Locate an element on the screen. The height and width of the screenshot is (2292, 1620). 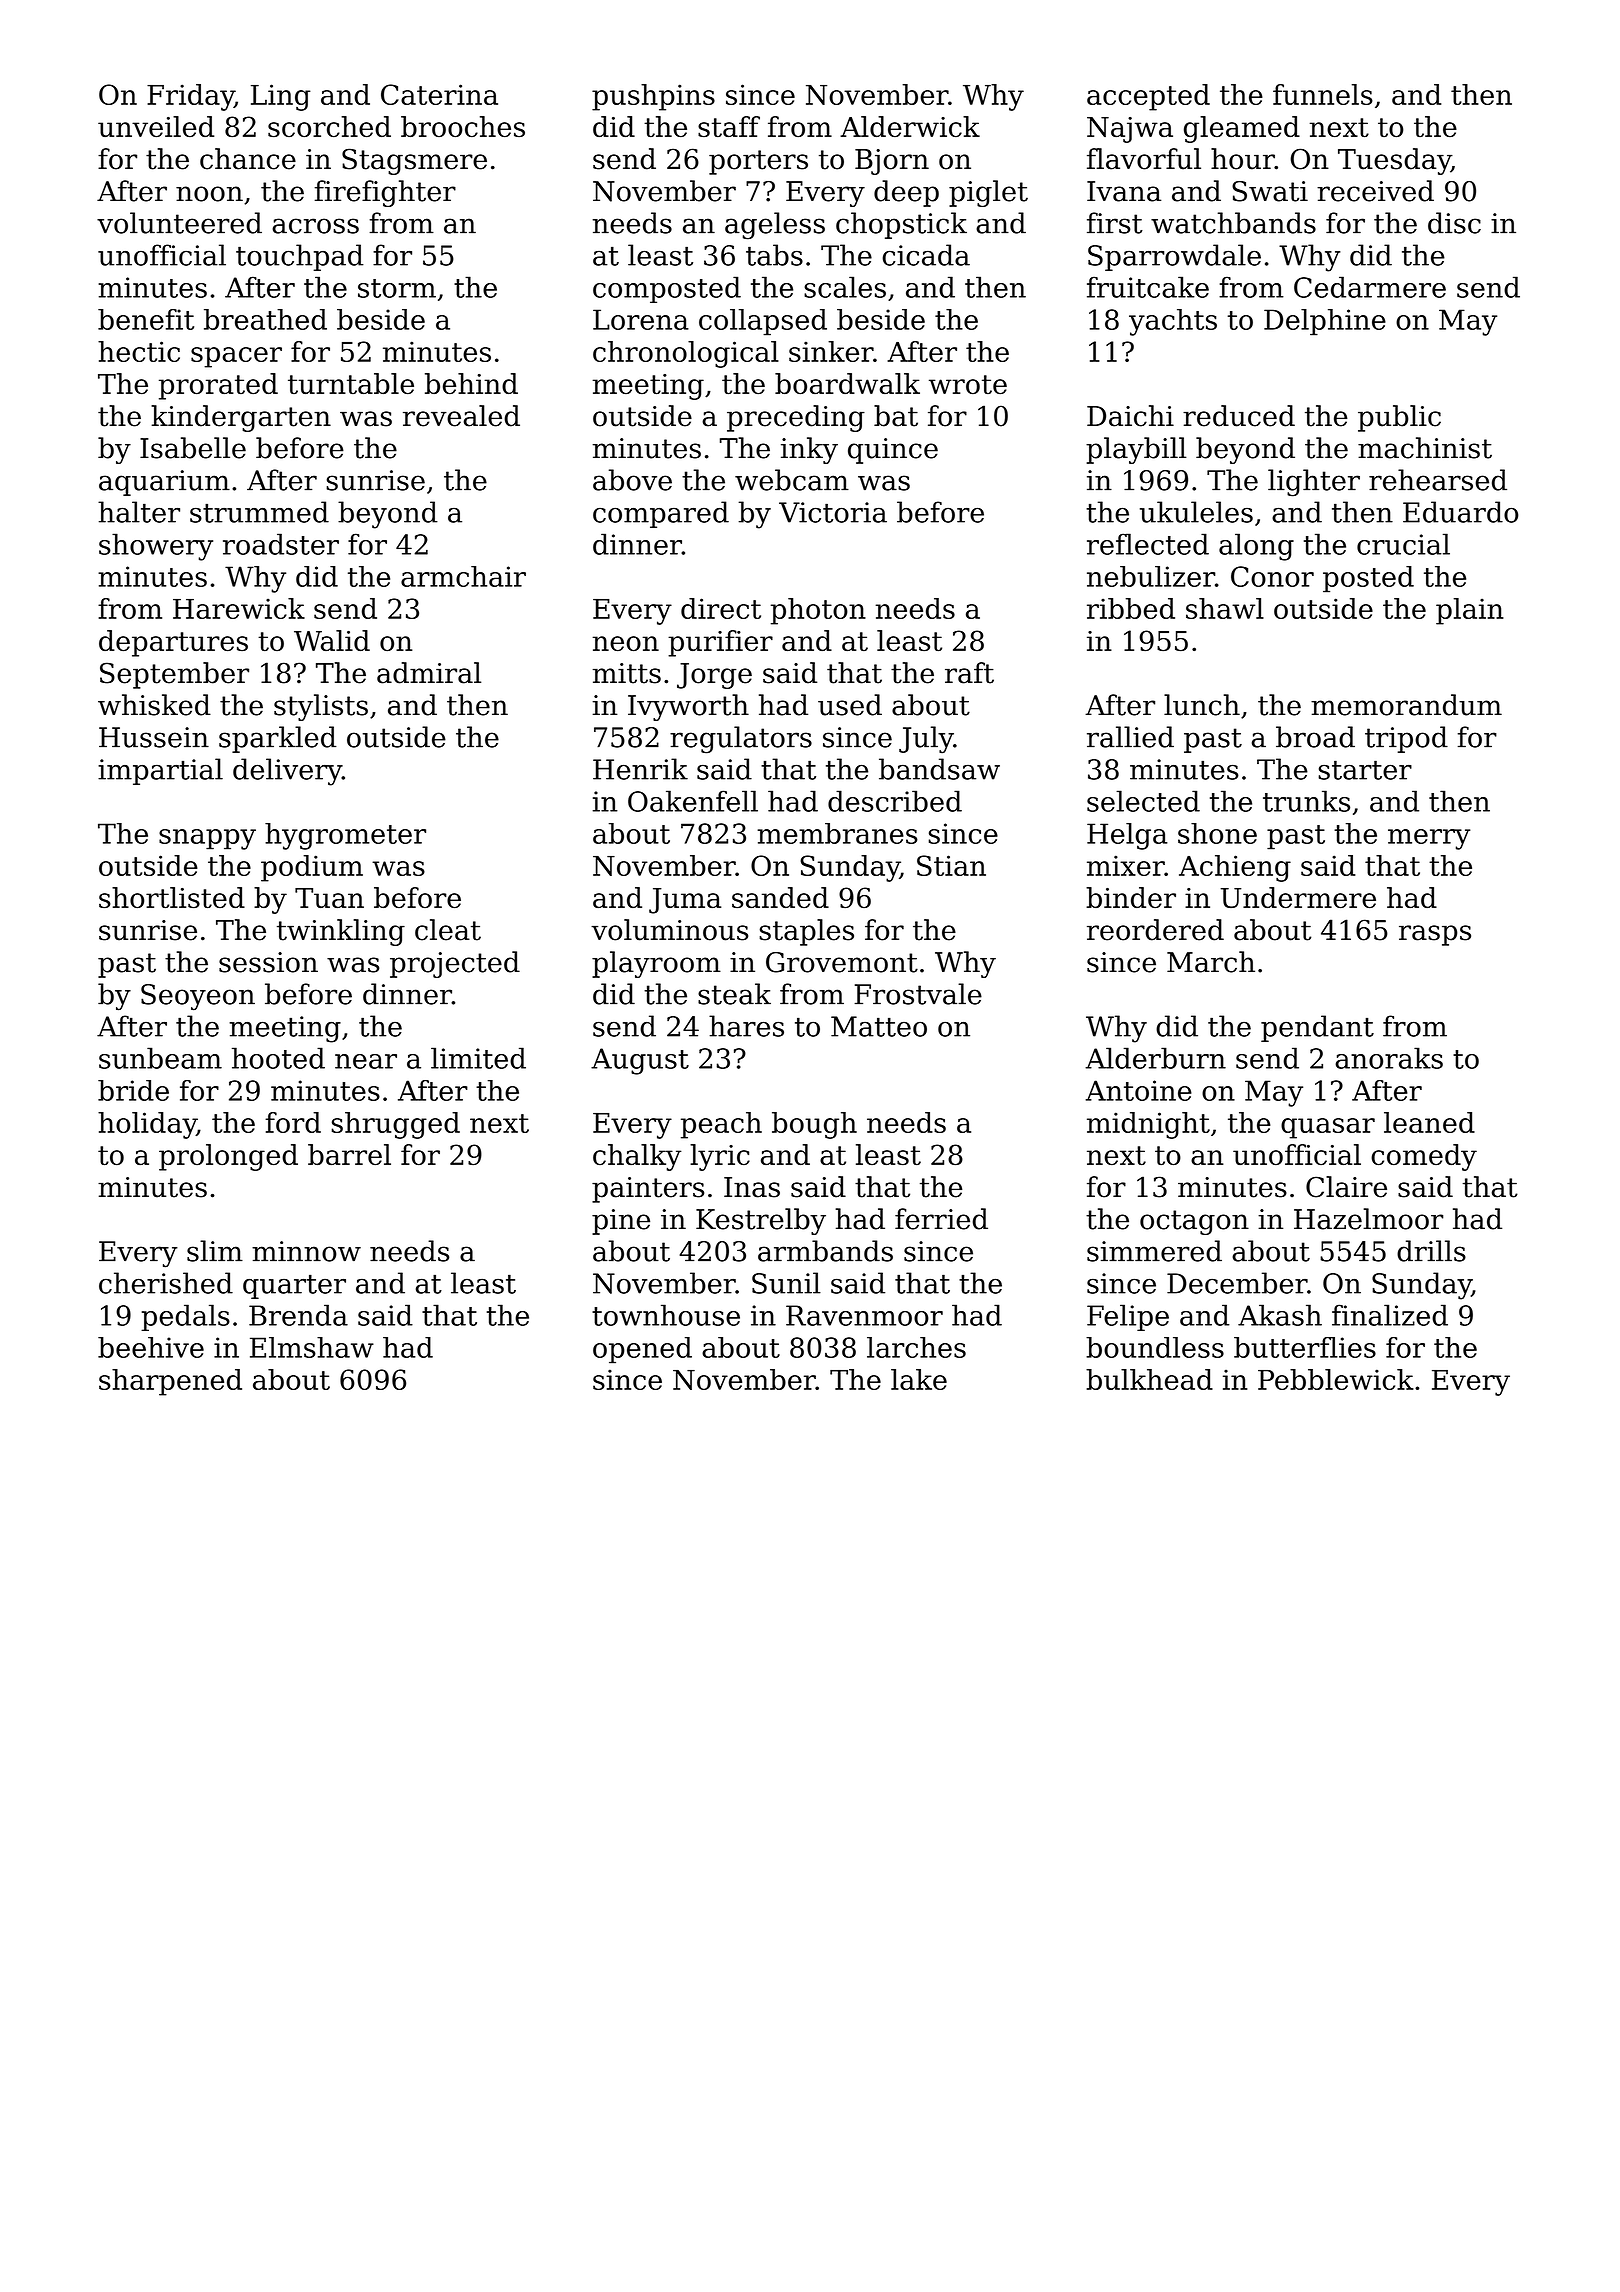
staff is located at coordinates (729, 126).
